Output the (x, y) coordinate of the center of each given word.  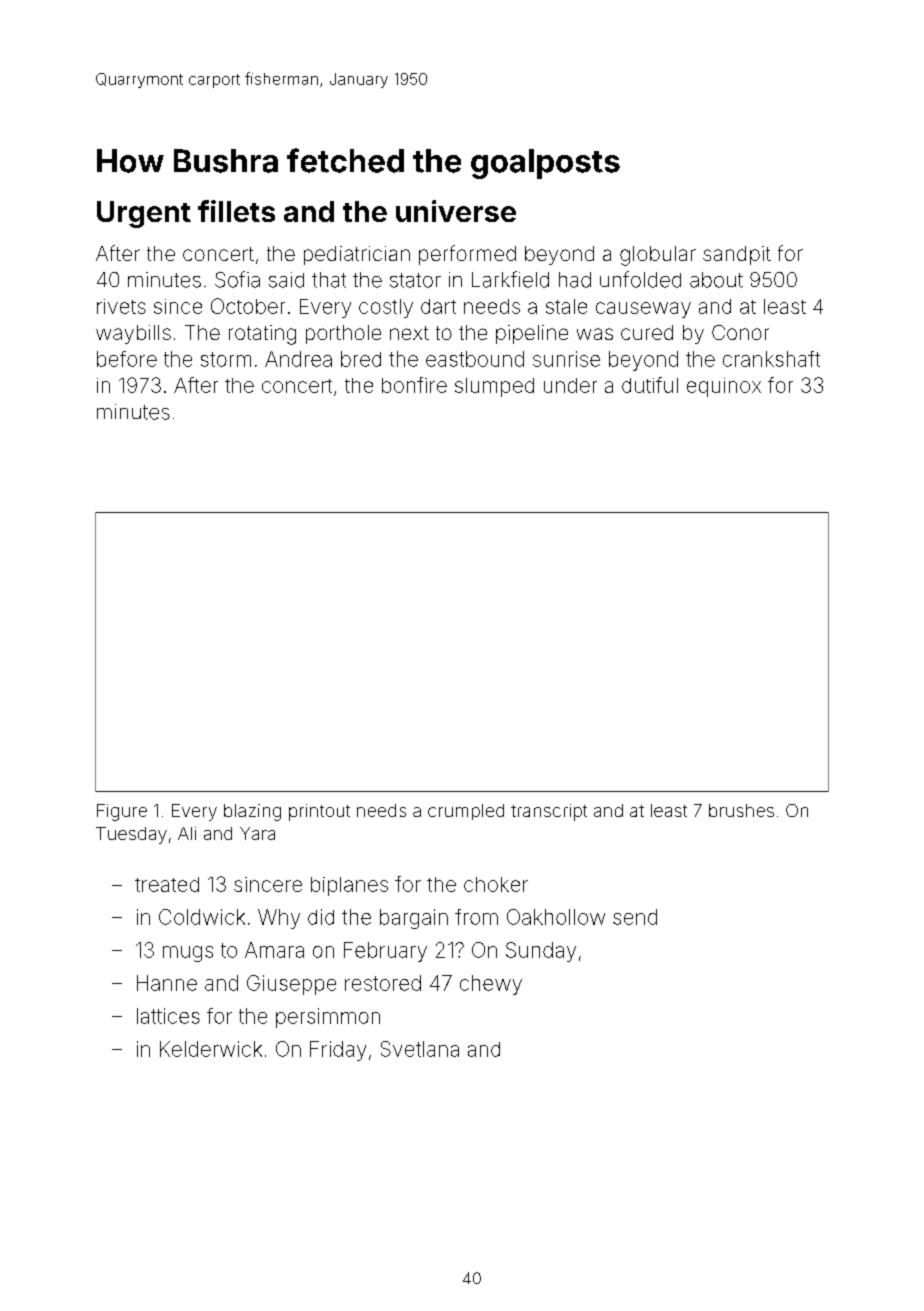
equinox (724, 387)
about (716, 280)
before (127, 359)
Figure (122, 812)
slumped (494, 387)
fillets (236, 211)
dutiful (650, 385)
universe (456, 211)
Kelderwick (211, 1049)
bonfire (414, 385)
